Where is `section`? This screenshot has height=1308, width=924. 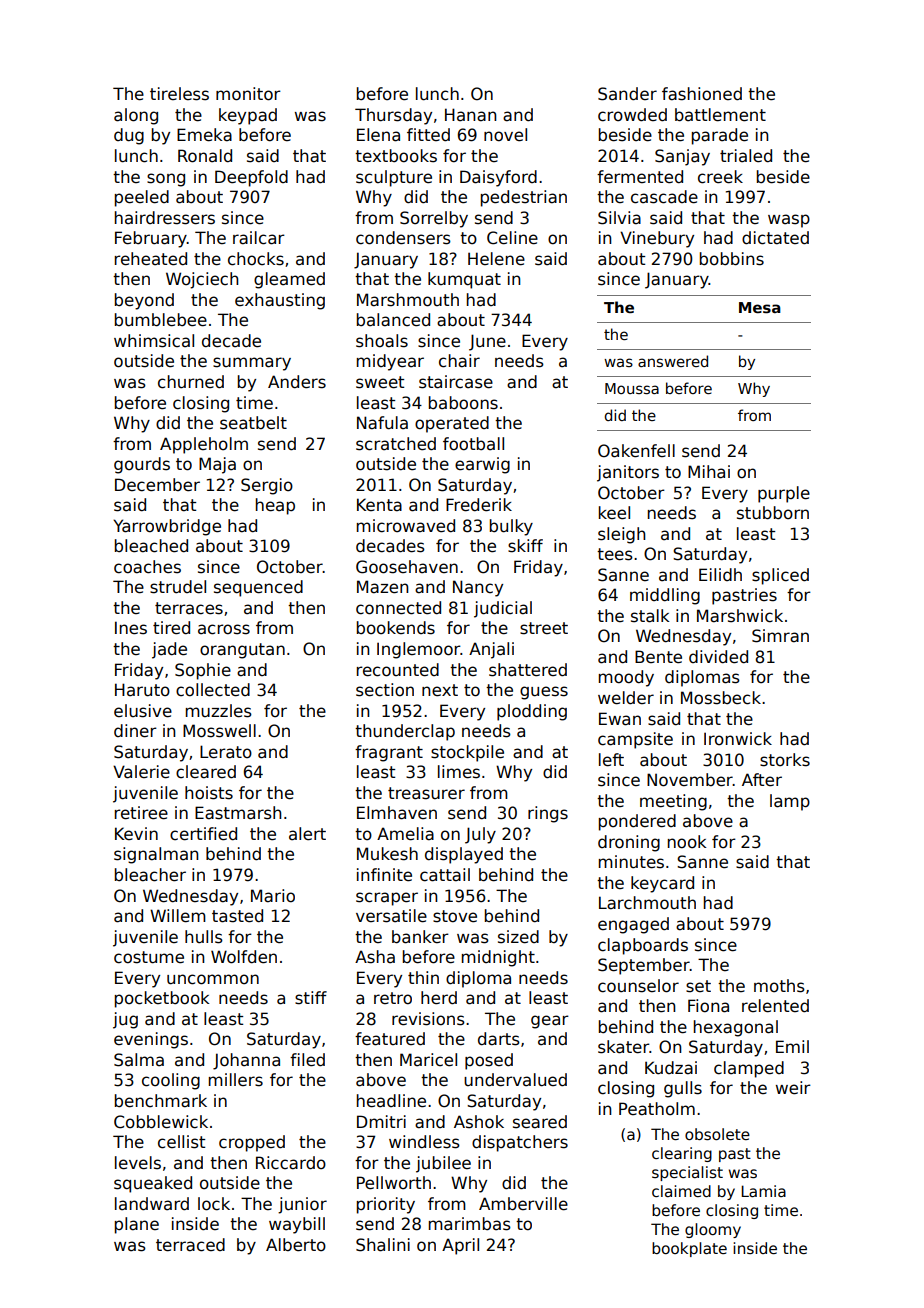
section is located at coordinates (385, 690).
